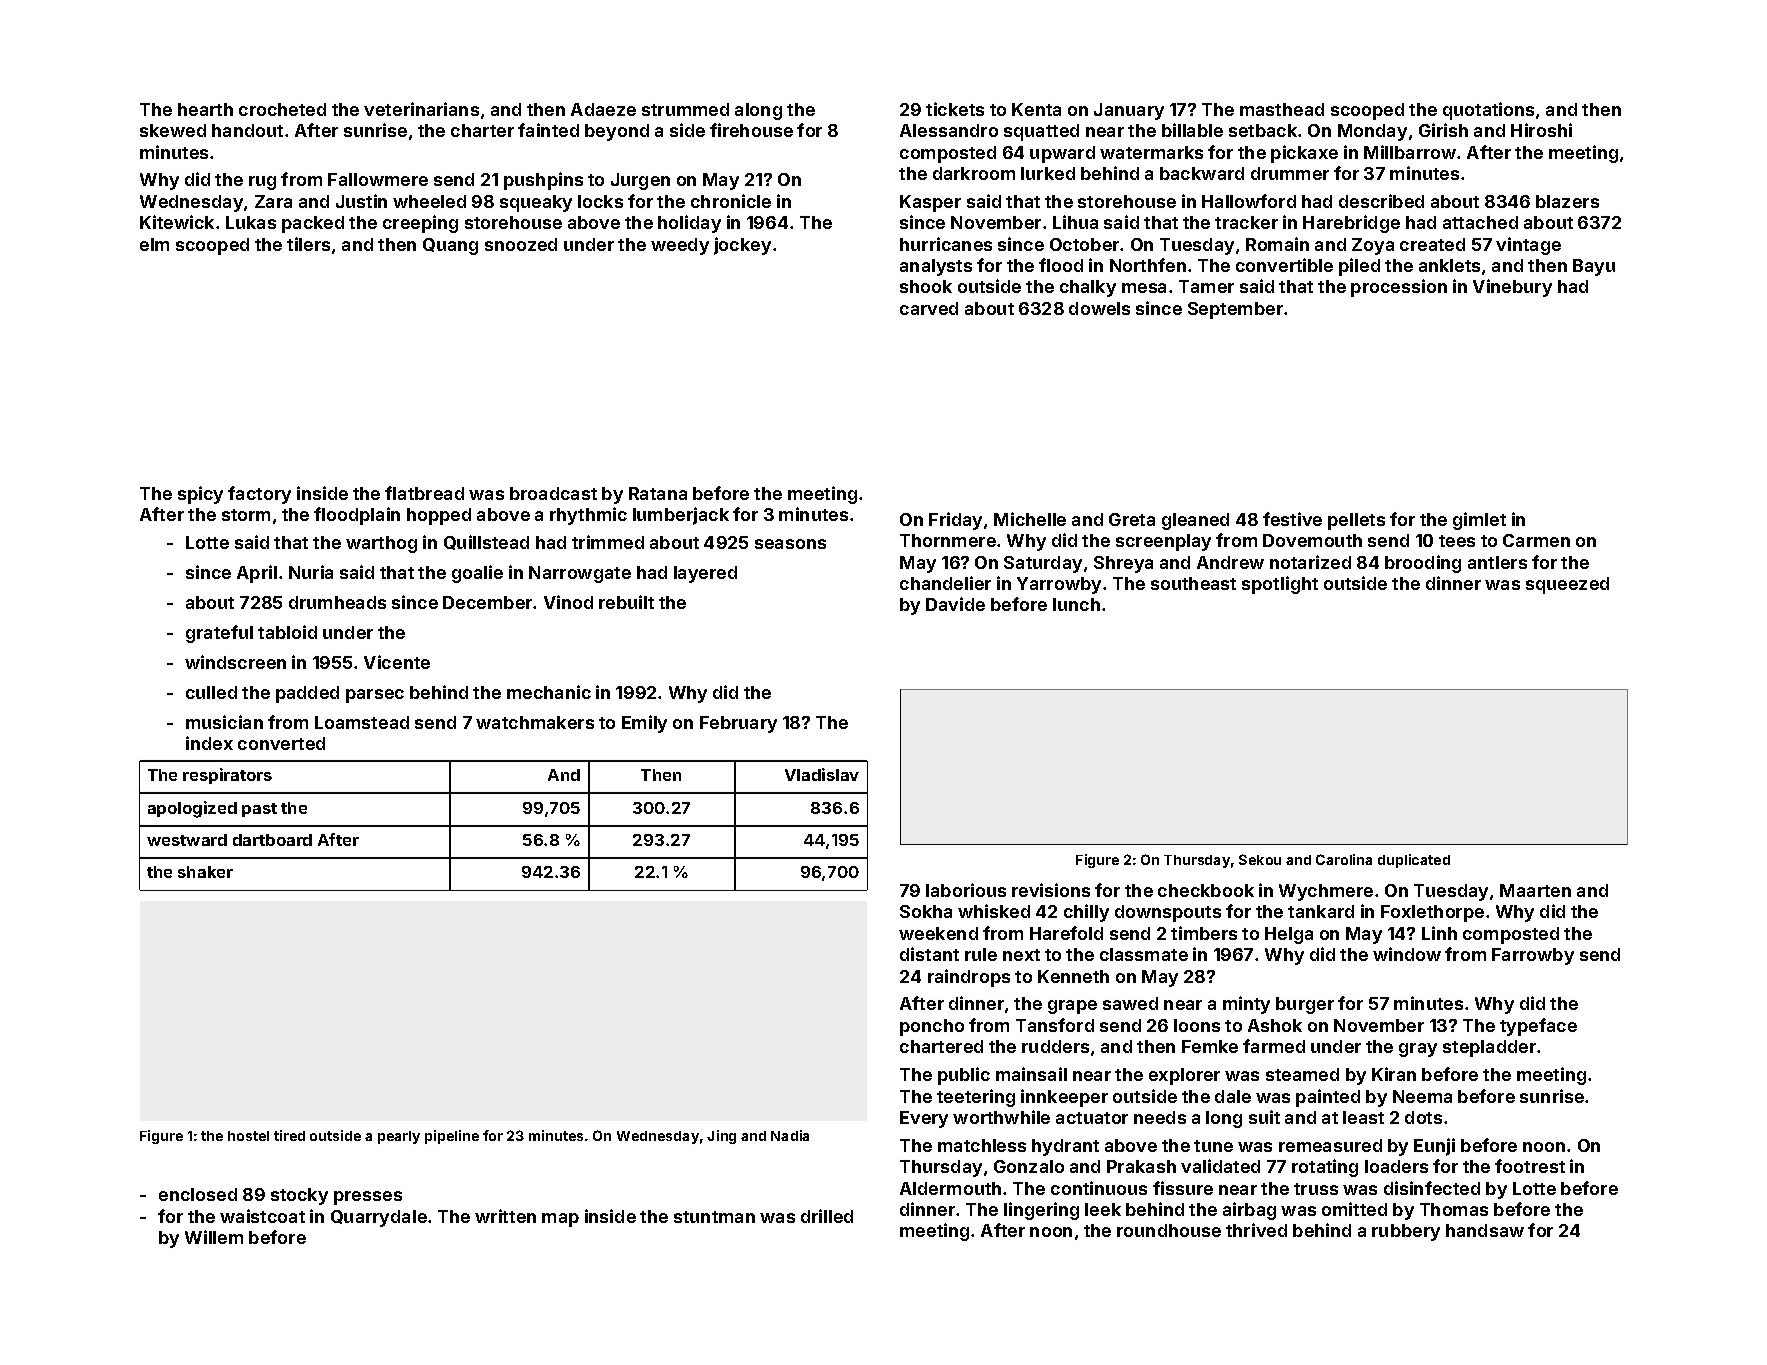 Image resolution: width=1767 pixels, height=1365 pixels. What do you see at coordinates (680, 246) in the screenshot?
I see `weedy` at bounding box center [680, 246].
